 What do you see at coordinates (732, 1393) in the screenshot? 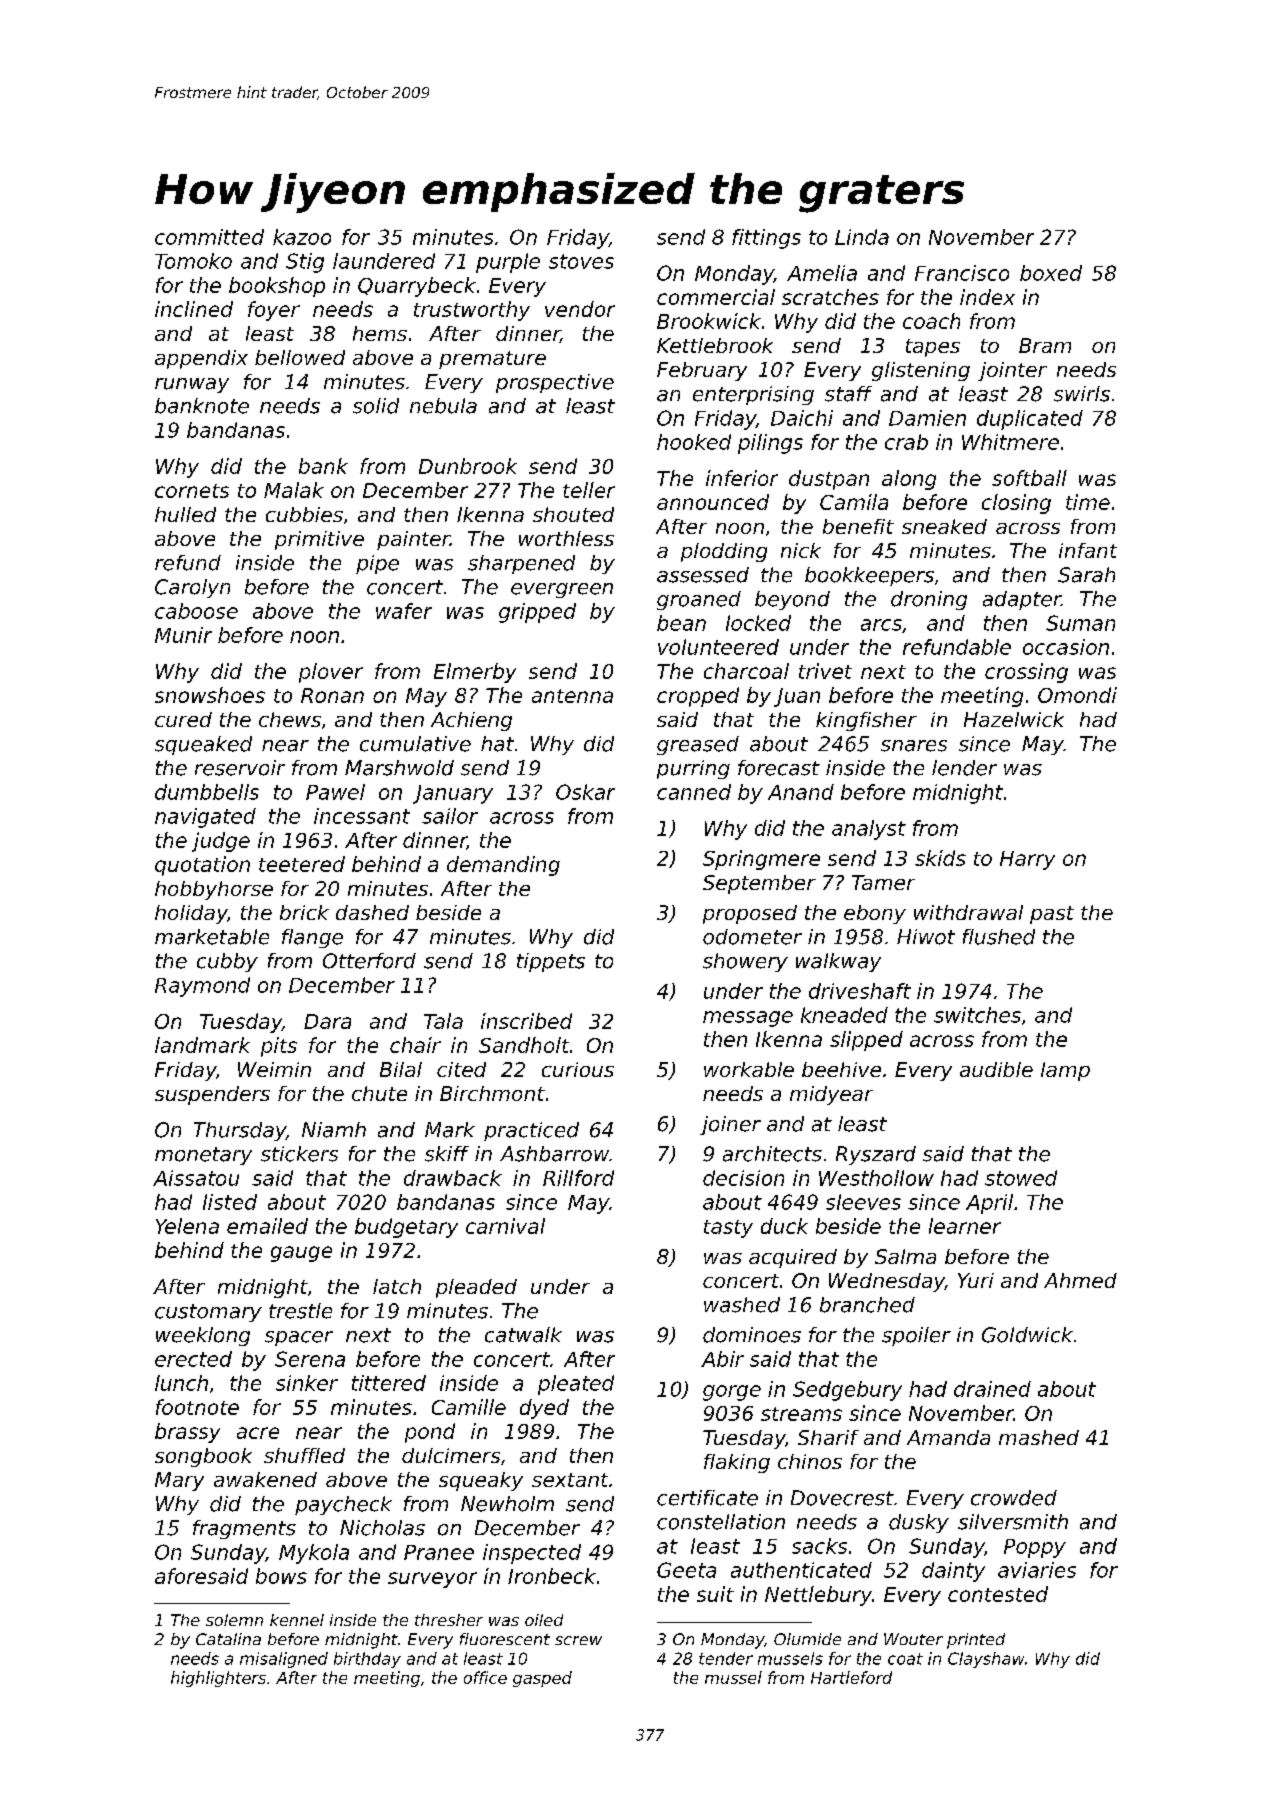
I see `gorge` at bounding box center [732, 1393].
